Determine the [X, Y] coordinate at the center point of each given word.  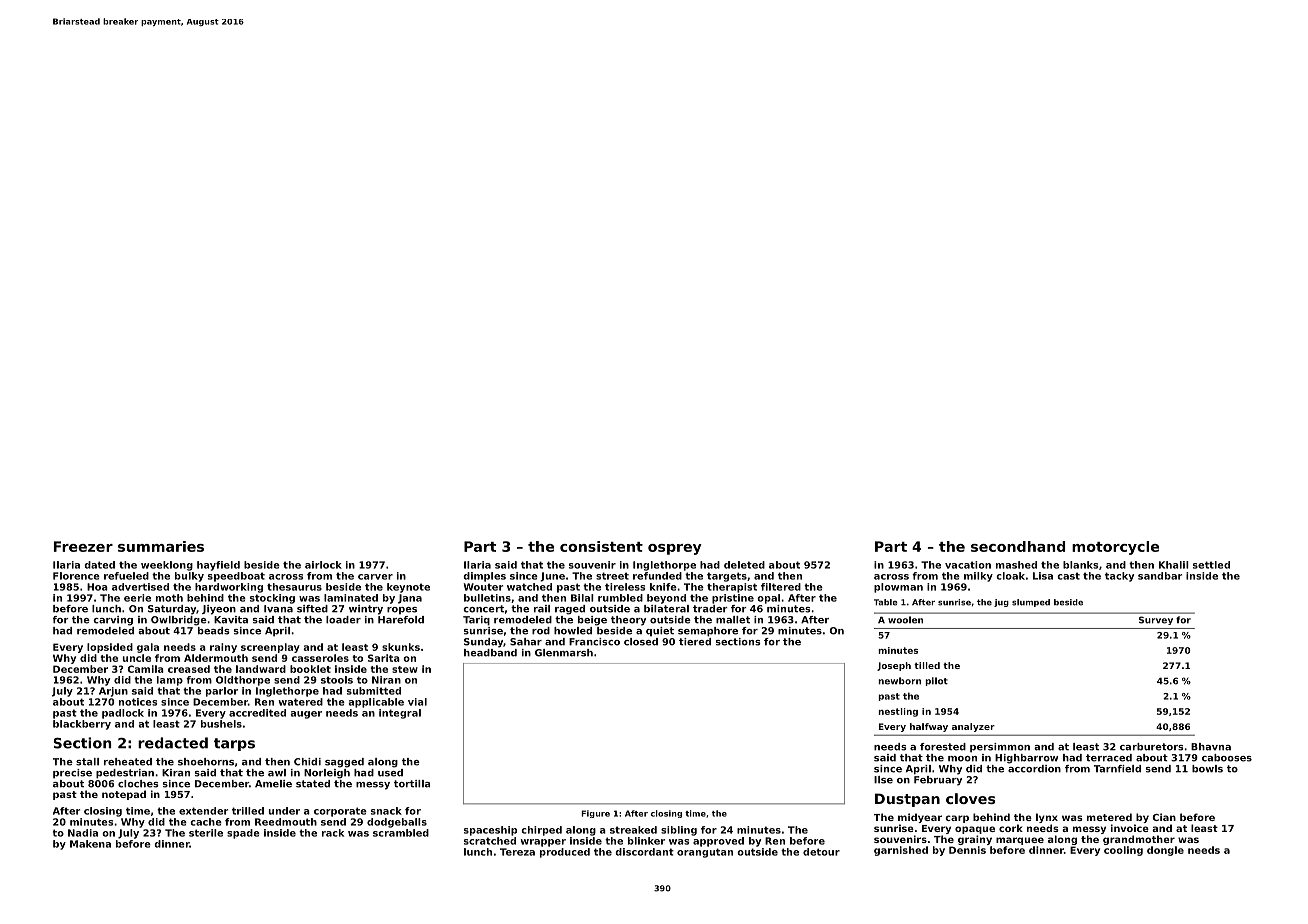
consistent [601, 546]
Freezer [83, 546]
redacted [173, 743]
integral [400, 714]
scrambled [401, 833]
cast [1068, 576]
